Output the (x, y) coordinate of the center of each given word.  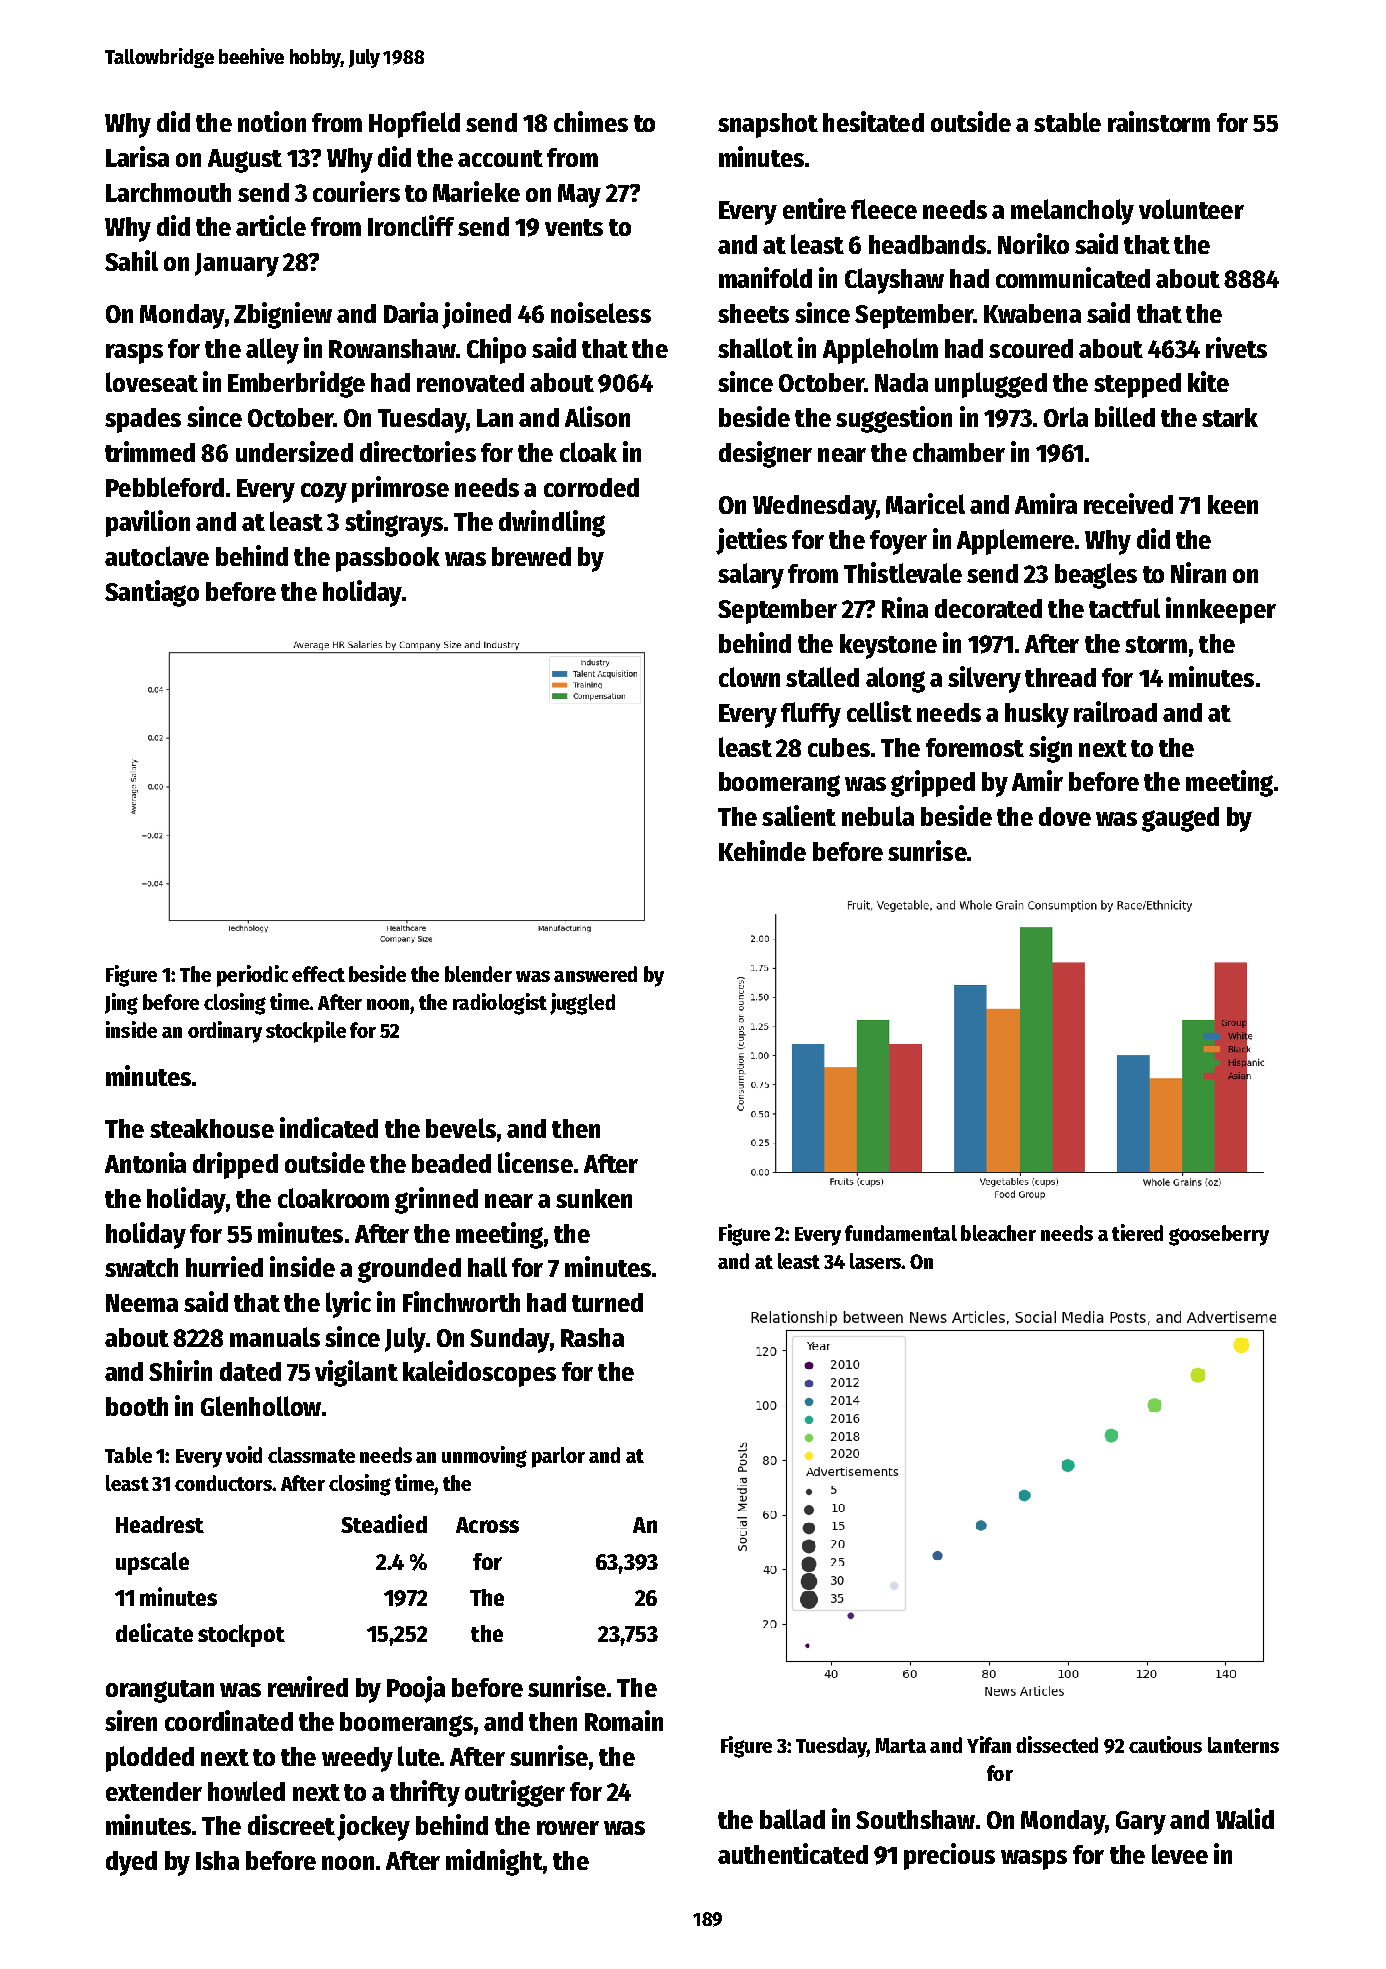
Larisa (137, 156)
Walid (1245, 1818)
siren (131, 1720)
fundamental (901, 1233)
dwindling (552, 523)
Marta (900, 1745)
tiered (1137, 1232)
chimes (591, 121)
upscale (152, 1563)
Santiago (152, 593)
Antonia (145, 1162)
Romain (624, 1720)
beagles (1096, 576)
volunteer (1191, 209)
